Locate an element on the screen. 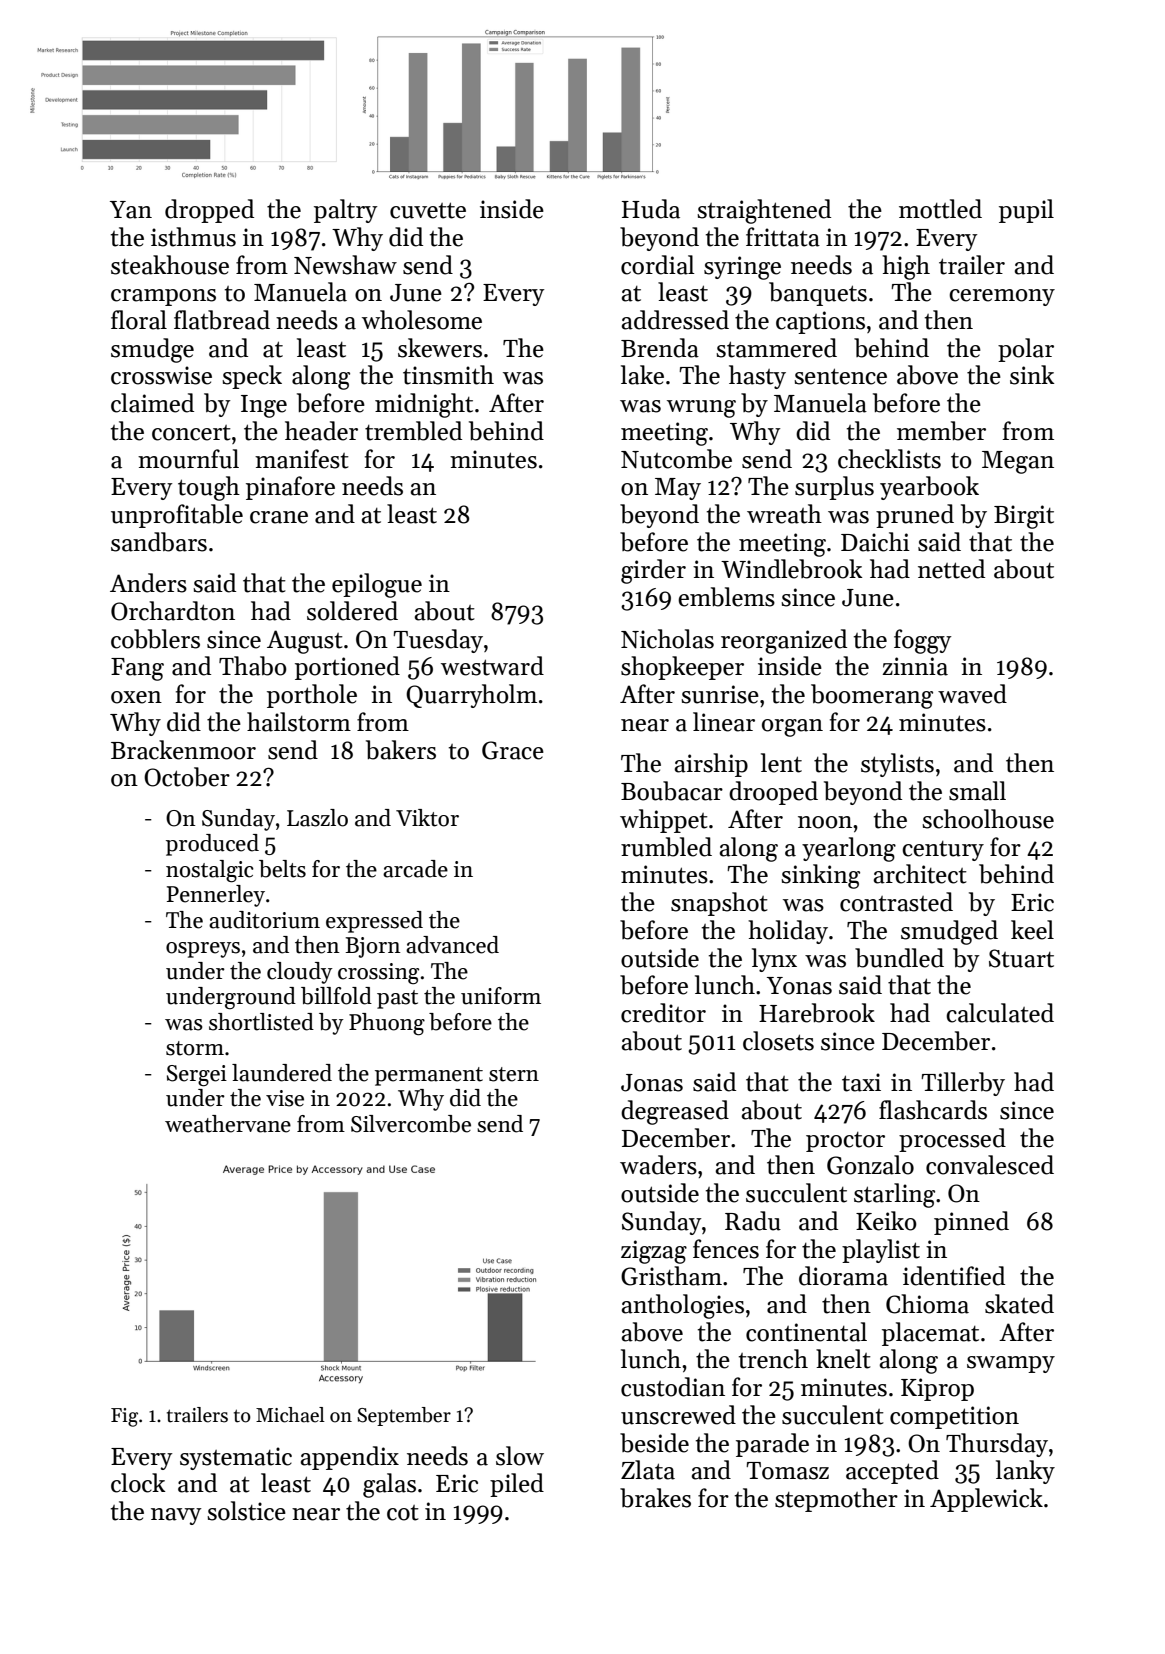 The image size is (1165, 1654). Huda is located at coordinates (651, 209).
